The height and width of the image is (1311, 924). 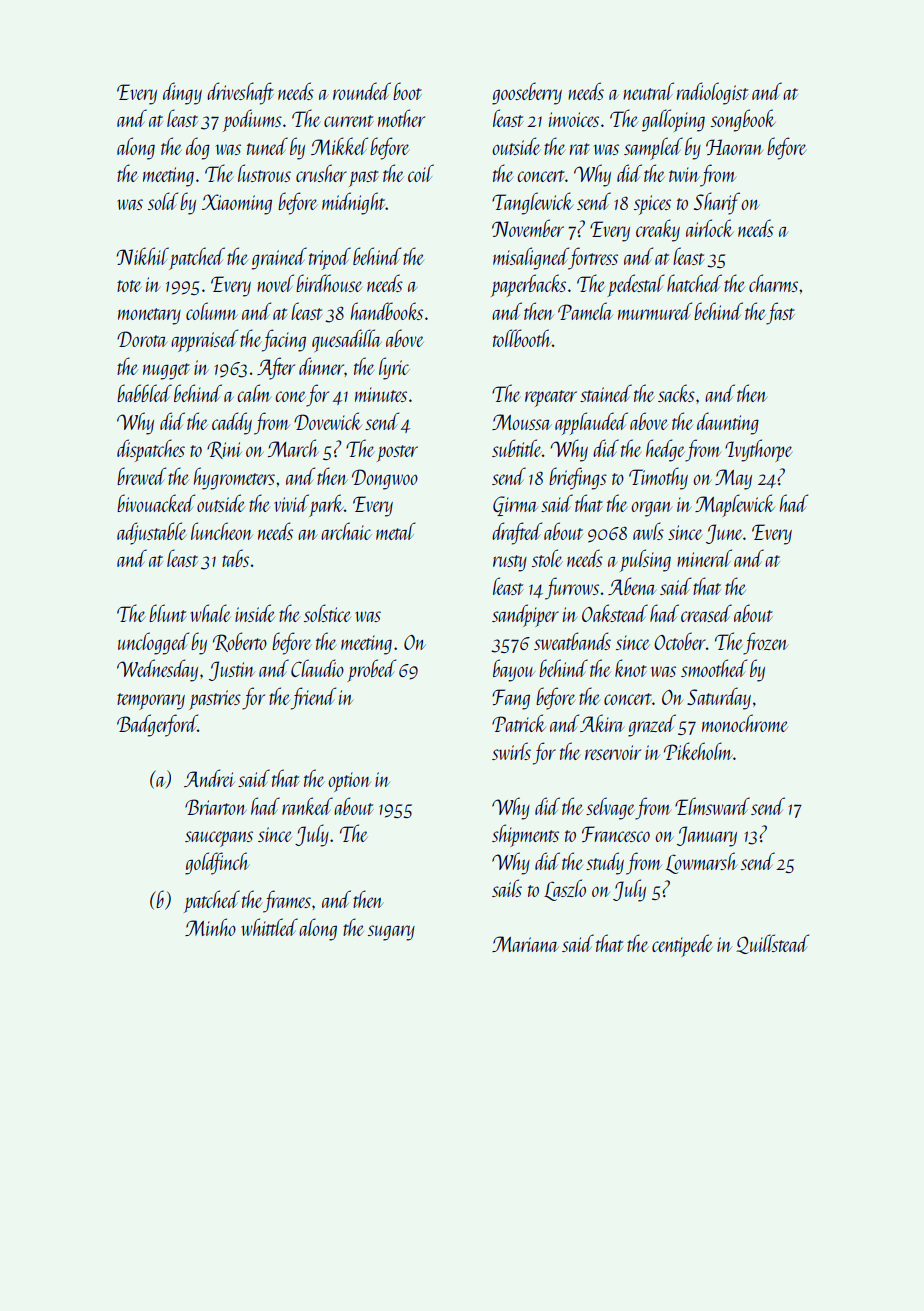 What do you see at coordinates (507, 888) in the image?
I see `sails` at bounding box center [507, 888].
